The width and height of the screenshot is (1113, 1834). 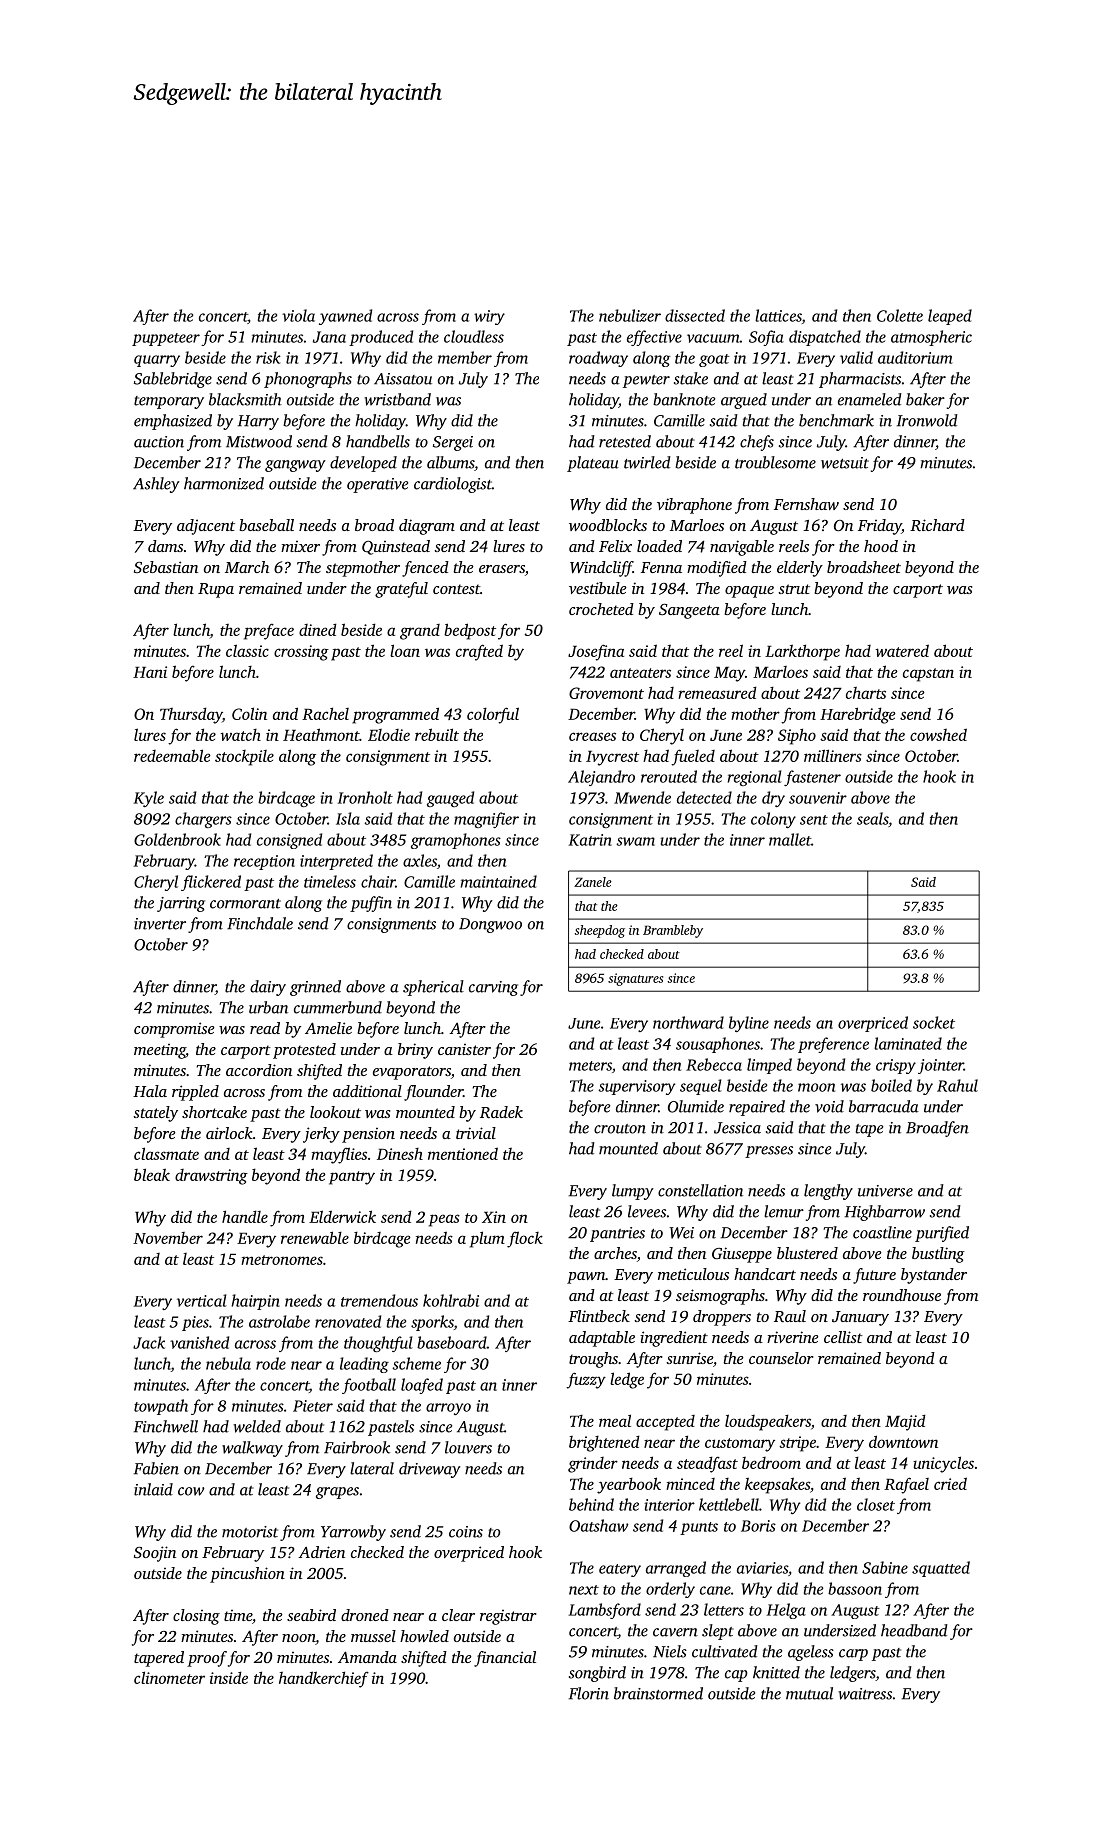 I want to click on behind, so click(x=591, y=1504).
